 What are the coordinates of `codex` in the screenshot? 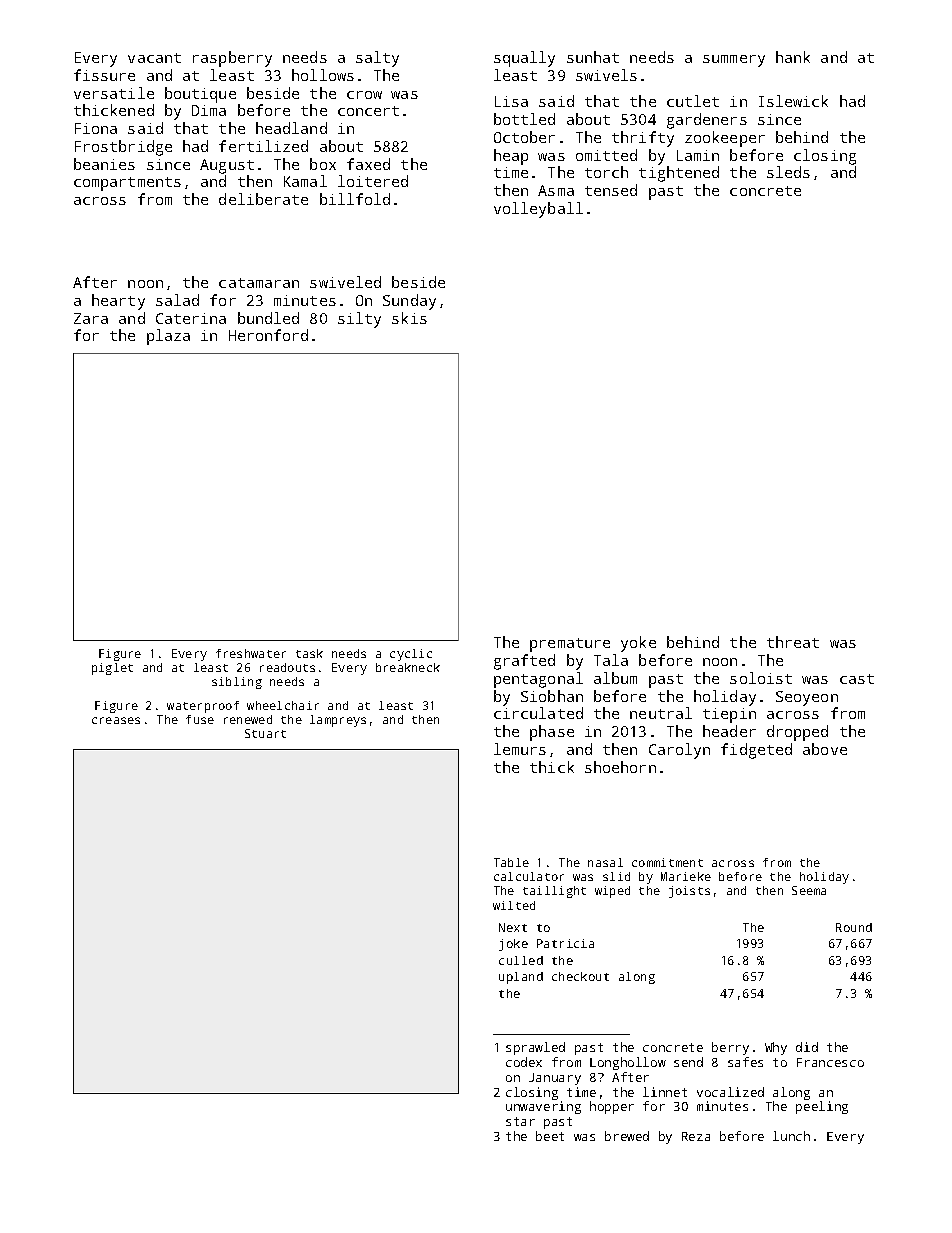 It's located at (524, 1062).
